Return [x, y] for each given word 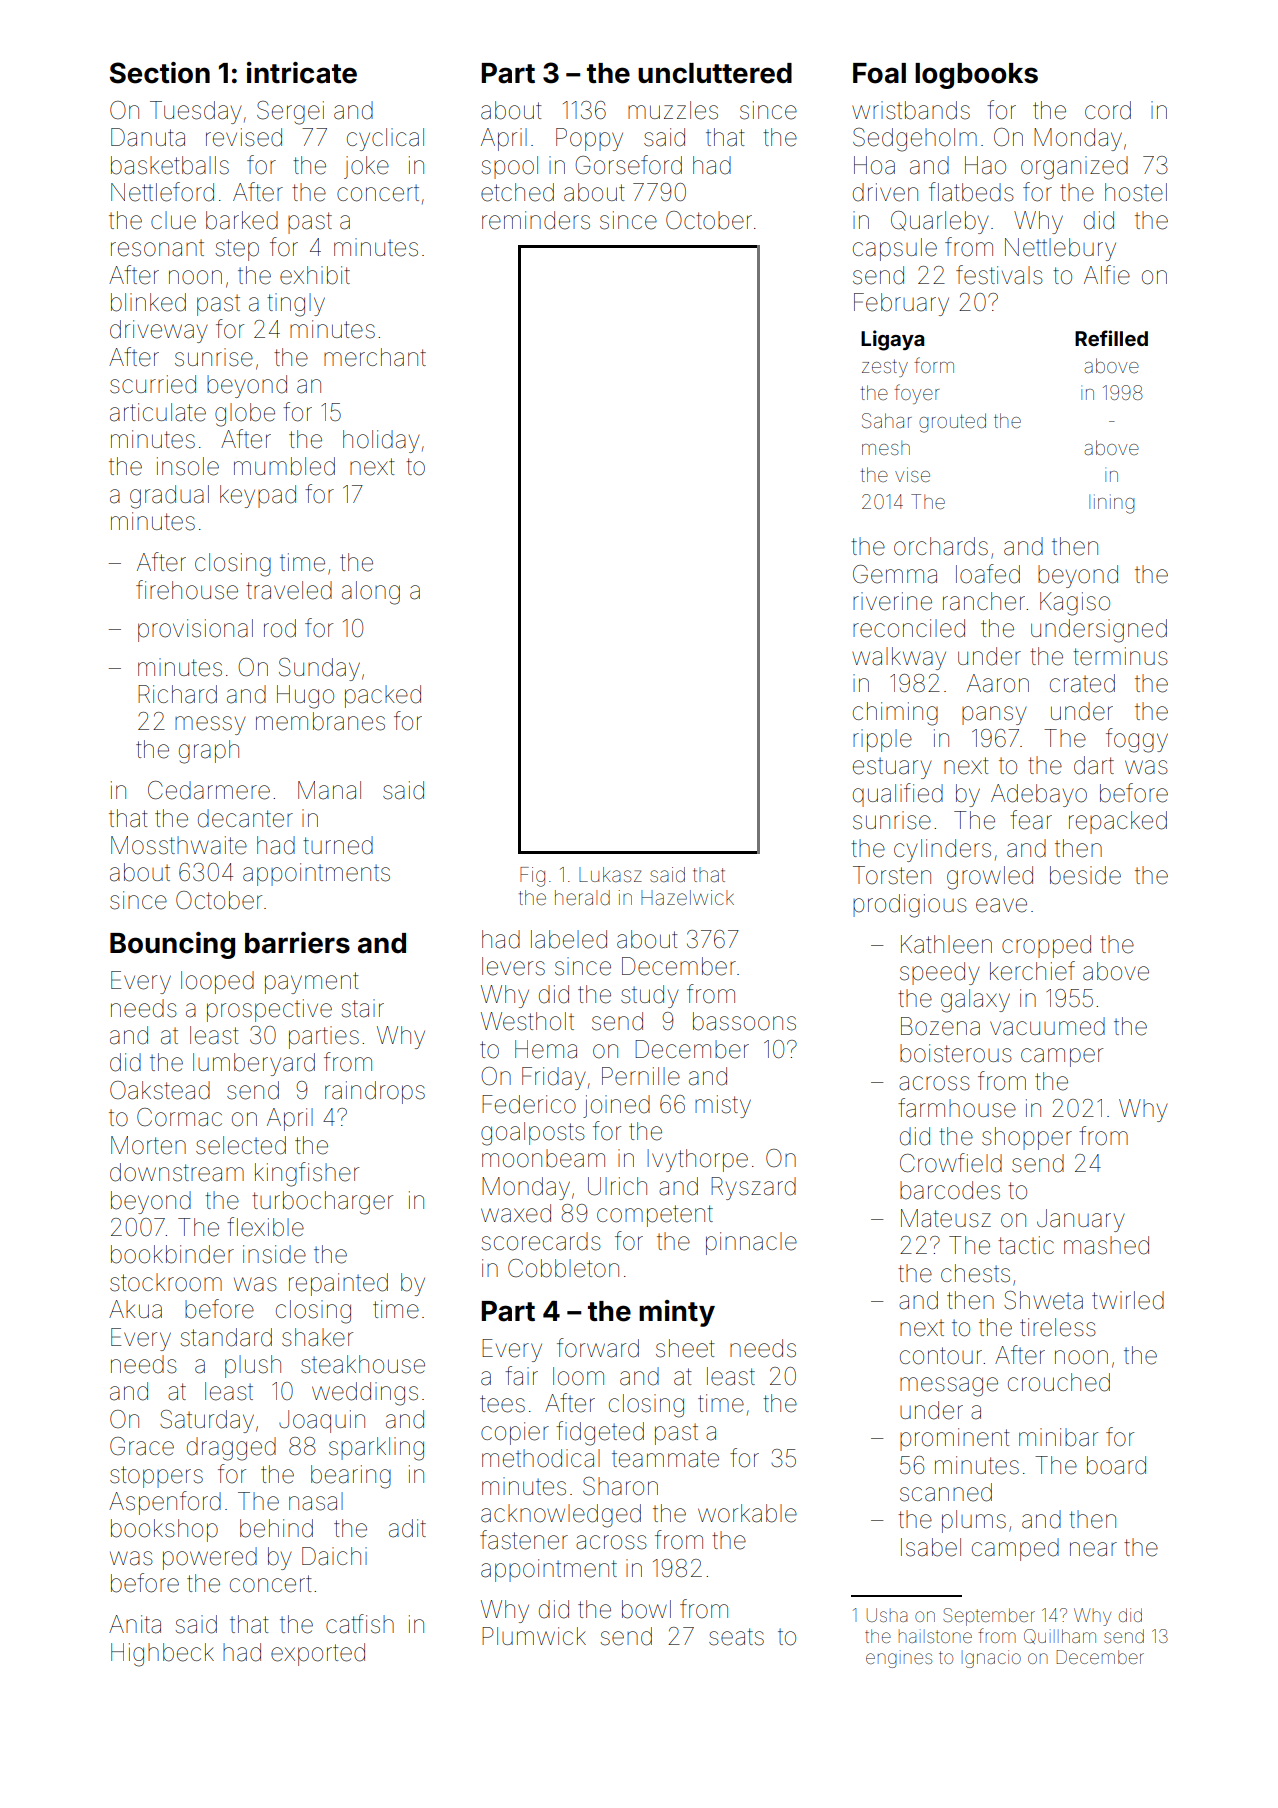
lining [1111, 504]
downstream [177, 1172]
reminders [536, 220]
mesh [886, 448]
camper [1062, 1057]
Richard [177, 694]
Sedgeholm [915, 140]
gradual [169, 497]
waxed [516, 1213]
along [371, 593]
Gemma [895, 574]
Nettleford [162, 192]
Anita [135, 1624]
